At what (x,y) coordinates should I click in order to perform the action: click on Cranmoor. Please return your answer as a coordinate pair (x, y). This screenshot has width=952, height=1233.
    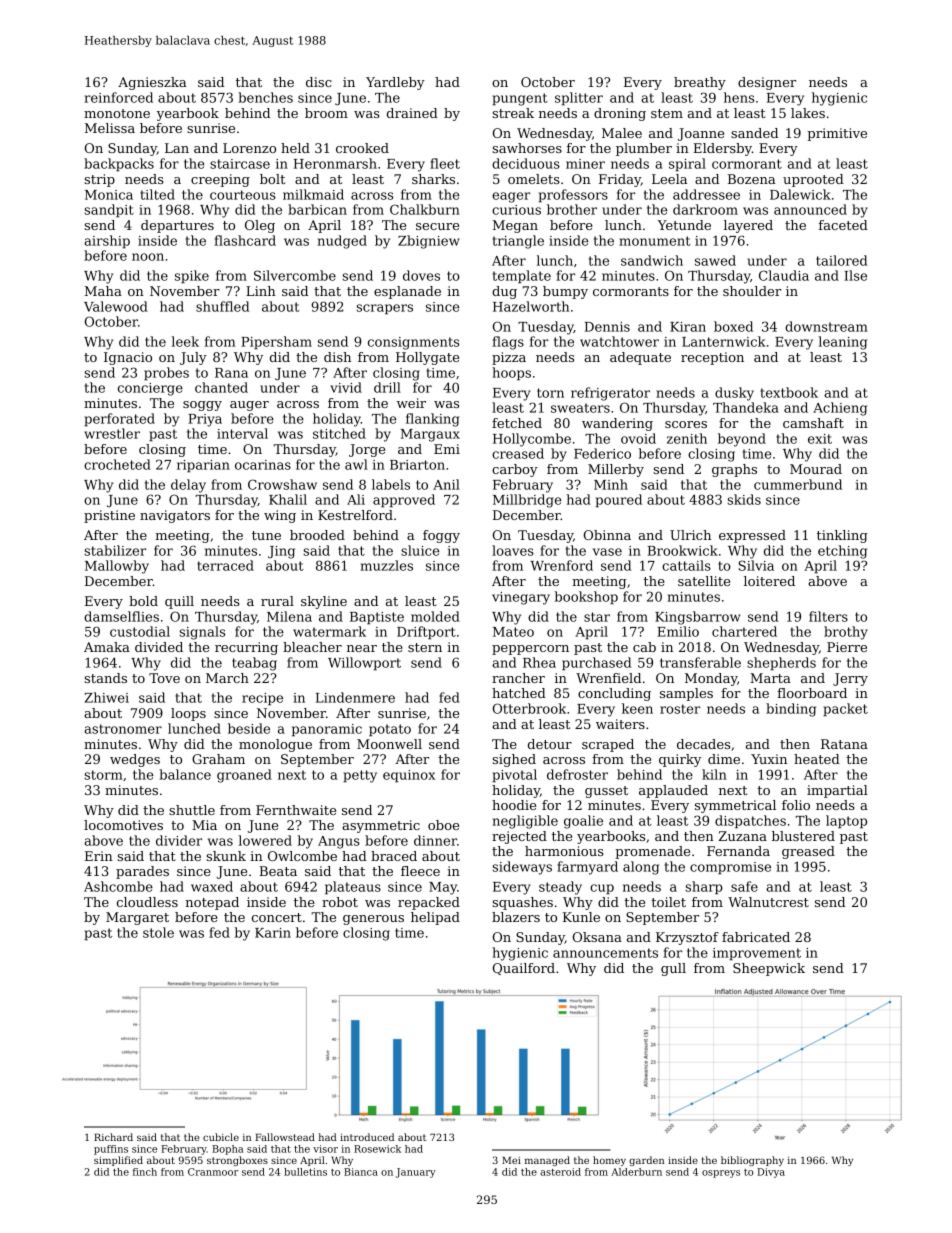
    Looking at the image, I should click on (213, 1172).
